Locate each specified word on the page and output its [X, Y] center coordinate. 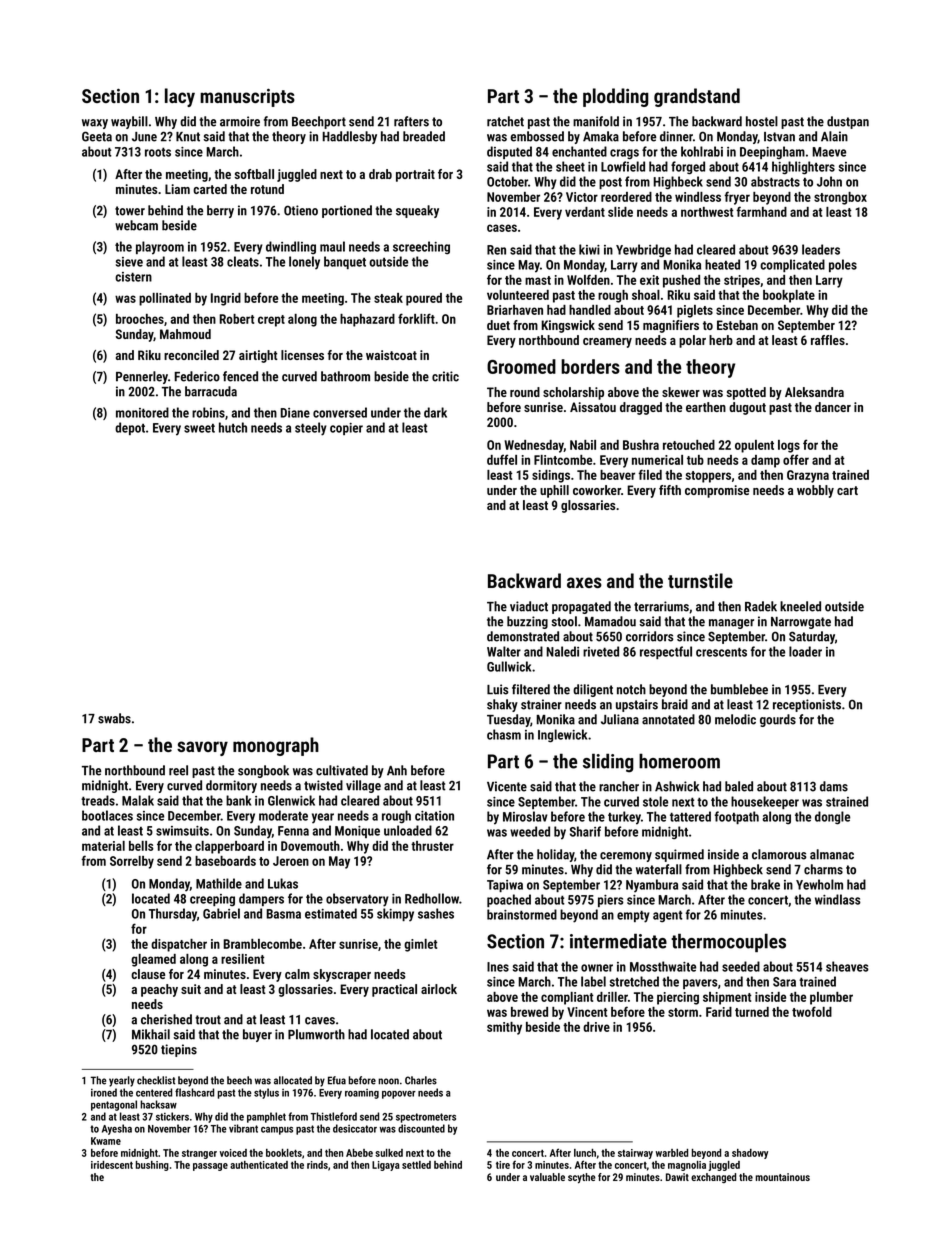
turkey [624, 818]
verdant [585, 212]
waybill [129, 122]
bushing [152, 1166]
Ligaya [385, 1166]
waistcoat [391, 355]
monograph [276, 746]
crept [271, 321]
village [363, 786]
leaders [821, 249]
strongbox [840, 198]
